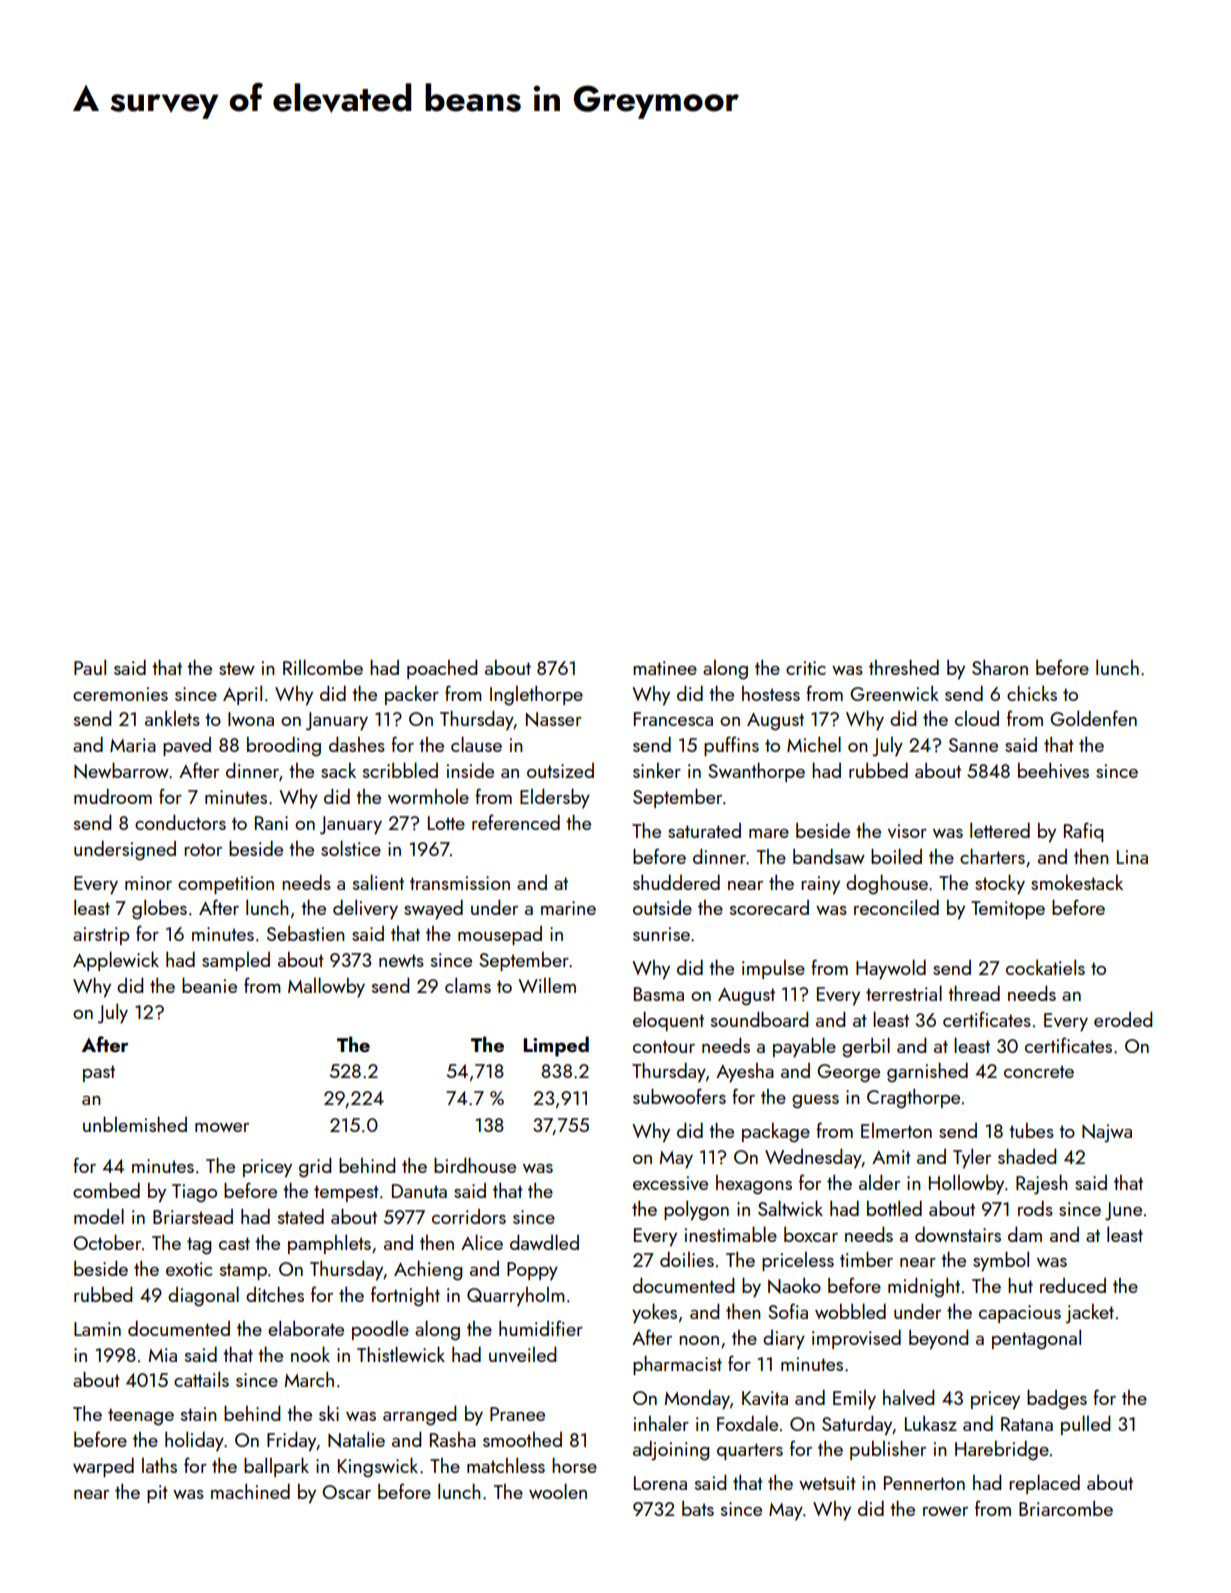 The height and width of the screenshot is (1593, 1231). Describe the element at coordinates (773, 969) in the screenshot. I see `impulse` at that location.
